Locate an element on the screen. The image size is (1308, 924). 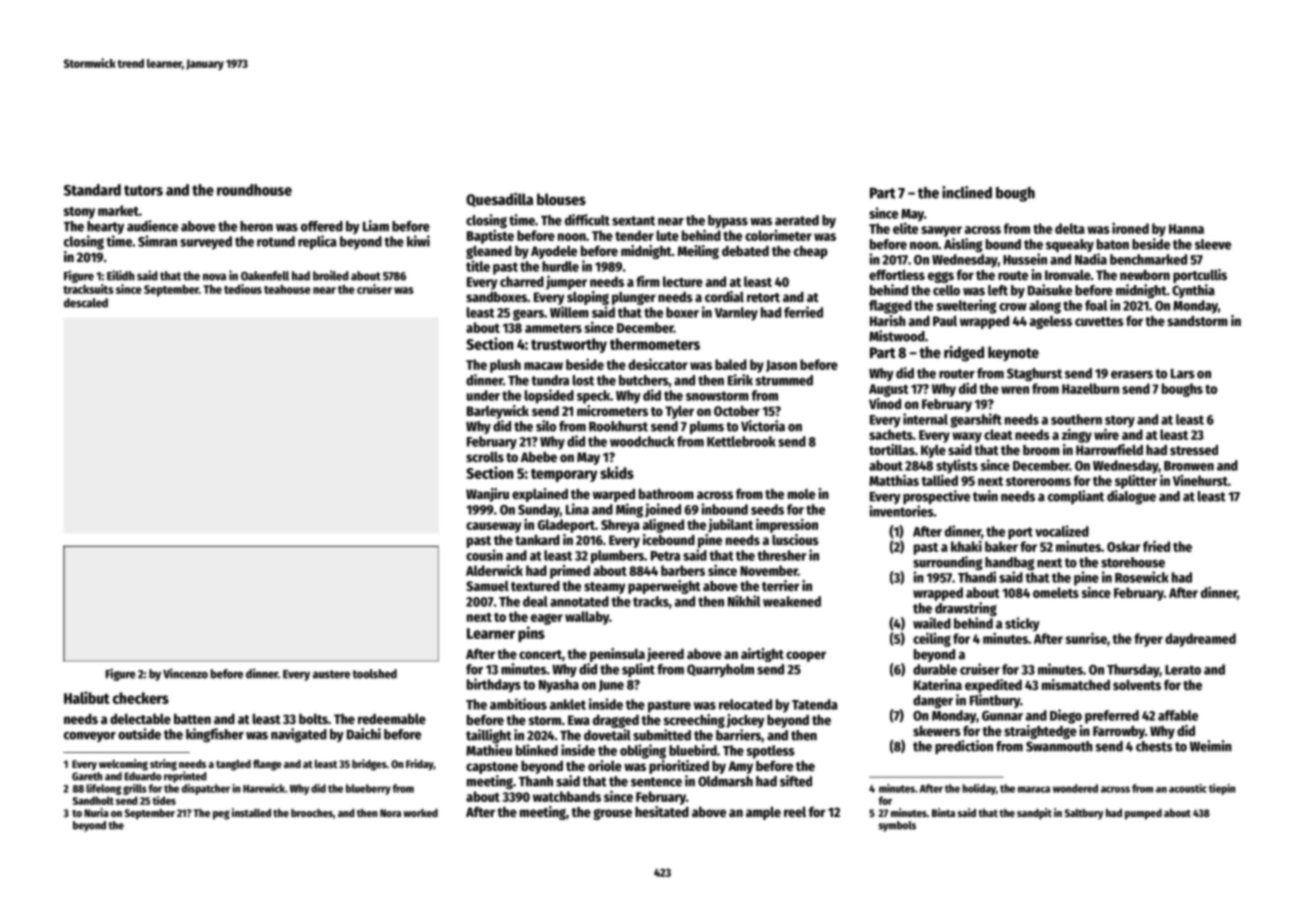
Standard is located at coordinates (92, 190).
